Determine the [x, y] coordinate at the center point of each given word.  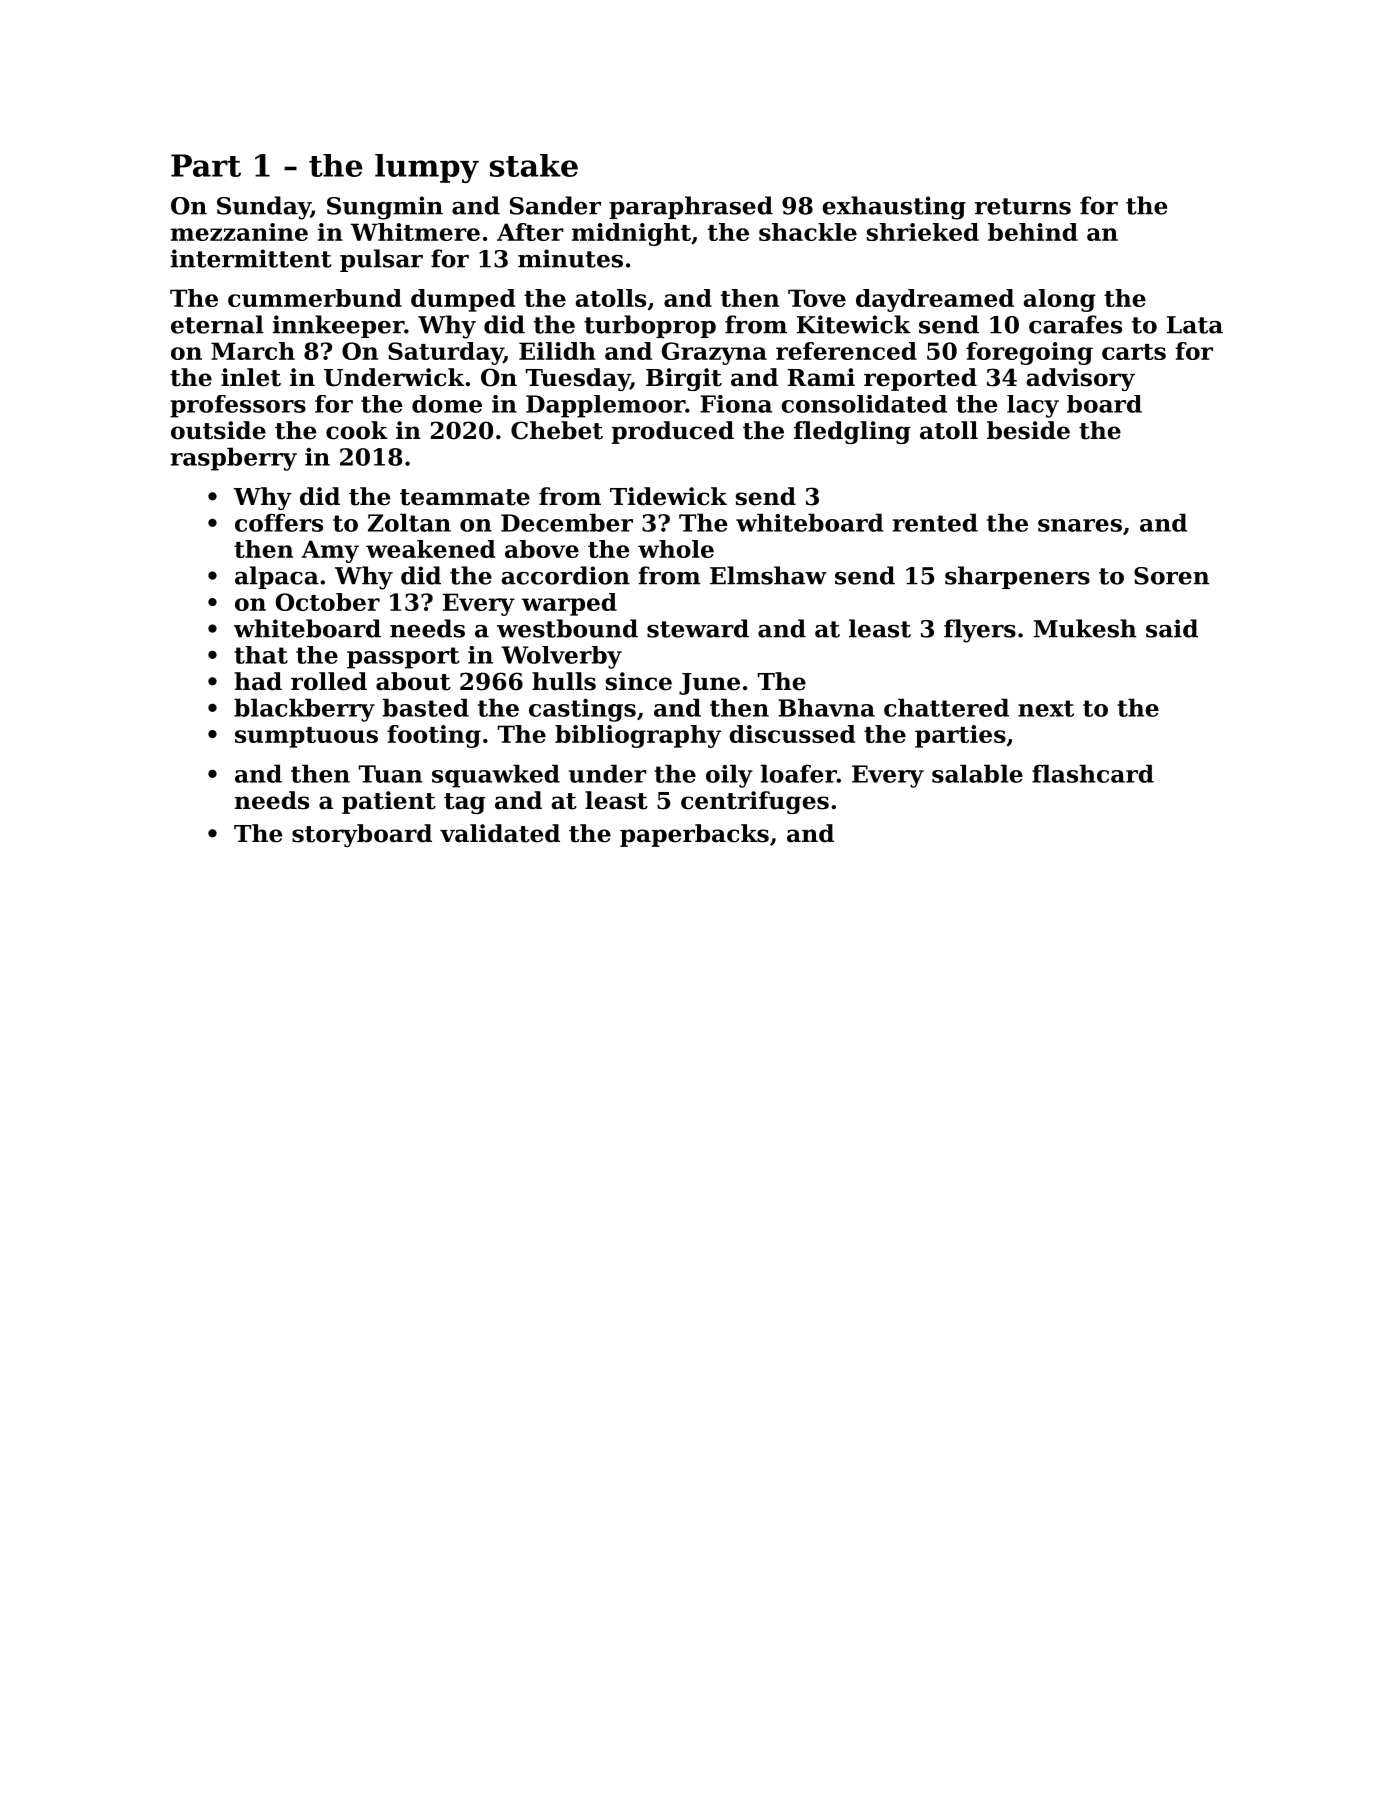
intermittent [251, 258]
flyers [980, 631]
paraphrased [691, 207]
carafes [1075, 324]
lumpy [427, 168]
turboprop [650, 326]
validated [500, 833]
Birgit [684, 379]
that [261, 655]
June [709, 684]
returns [1023, 206]
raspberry [234, 459]
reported [920, 379]
